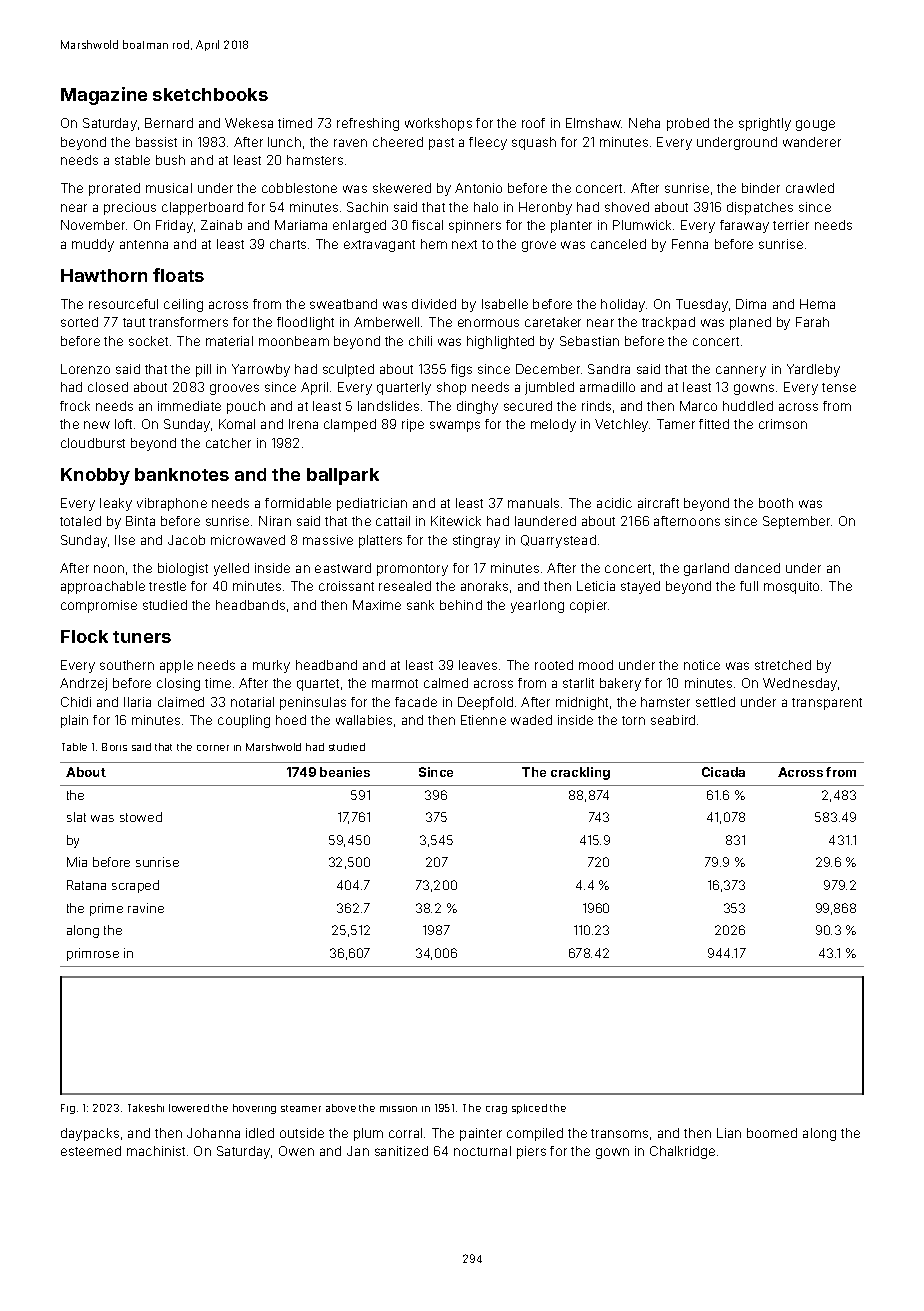  I want to click on Irena, so click(303, 424).
